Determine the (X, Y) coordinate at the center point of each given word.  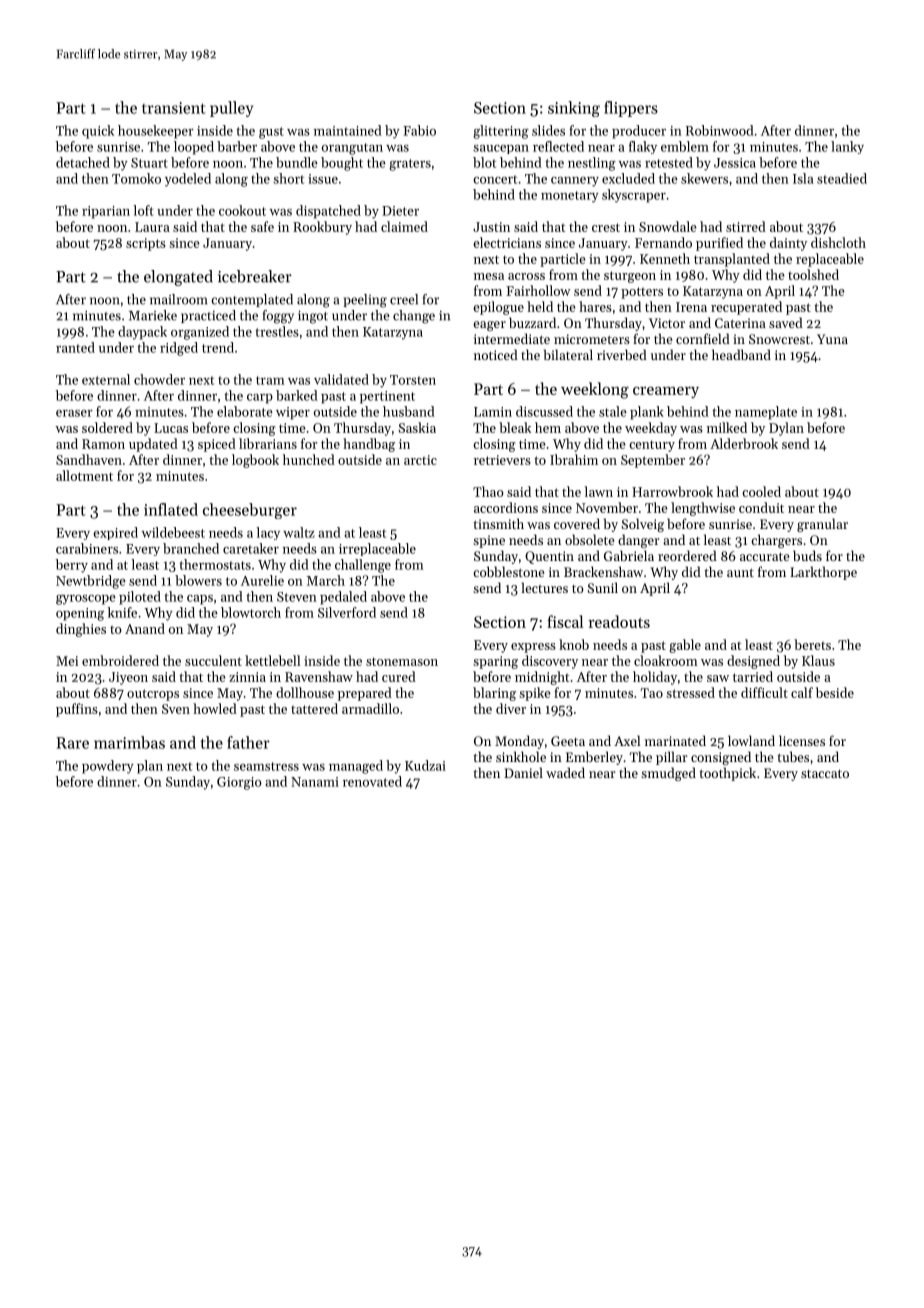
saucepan (501, 149)
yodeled (188, 180)
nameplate (766, 413)
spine (489, 541)
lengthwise (703, 509)
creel (404, 299)
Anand (145, 628)
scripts (146, 244)
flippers (631, 109)
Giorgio (239, 783)
